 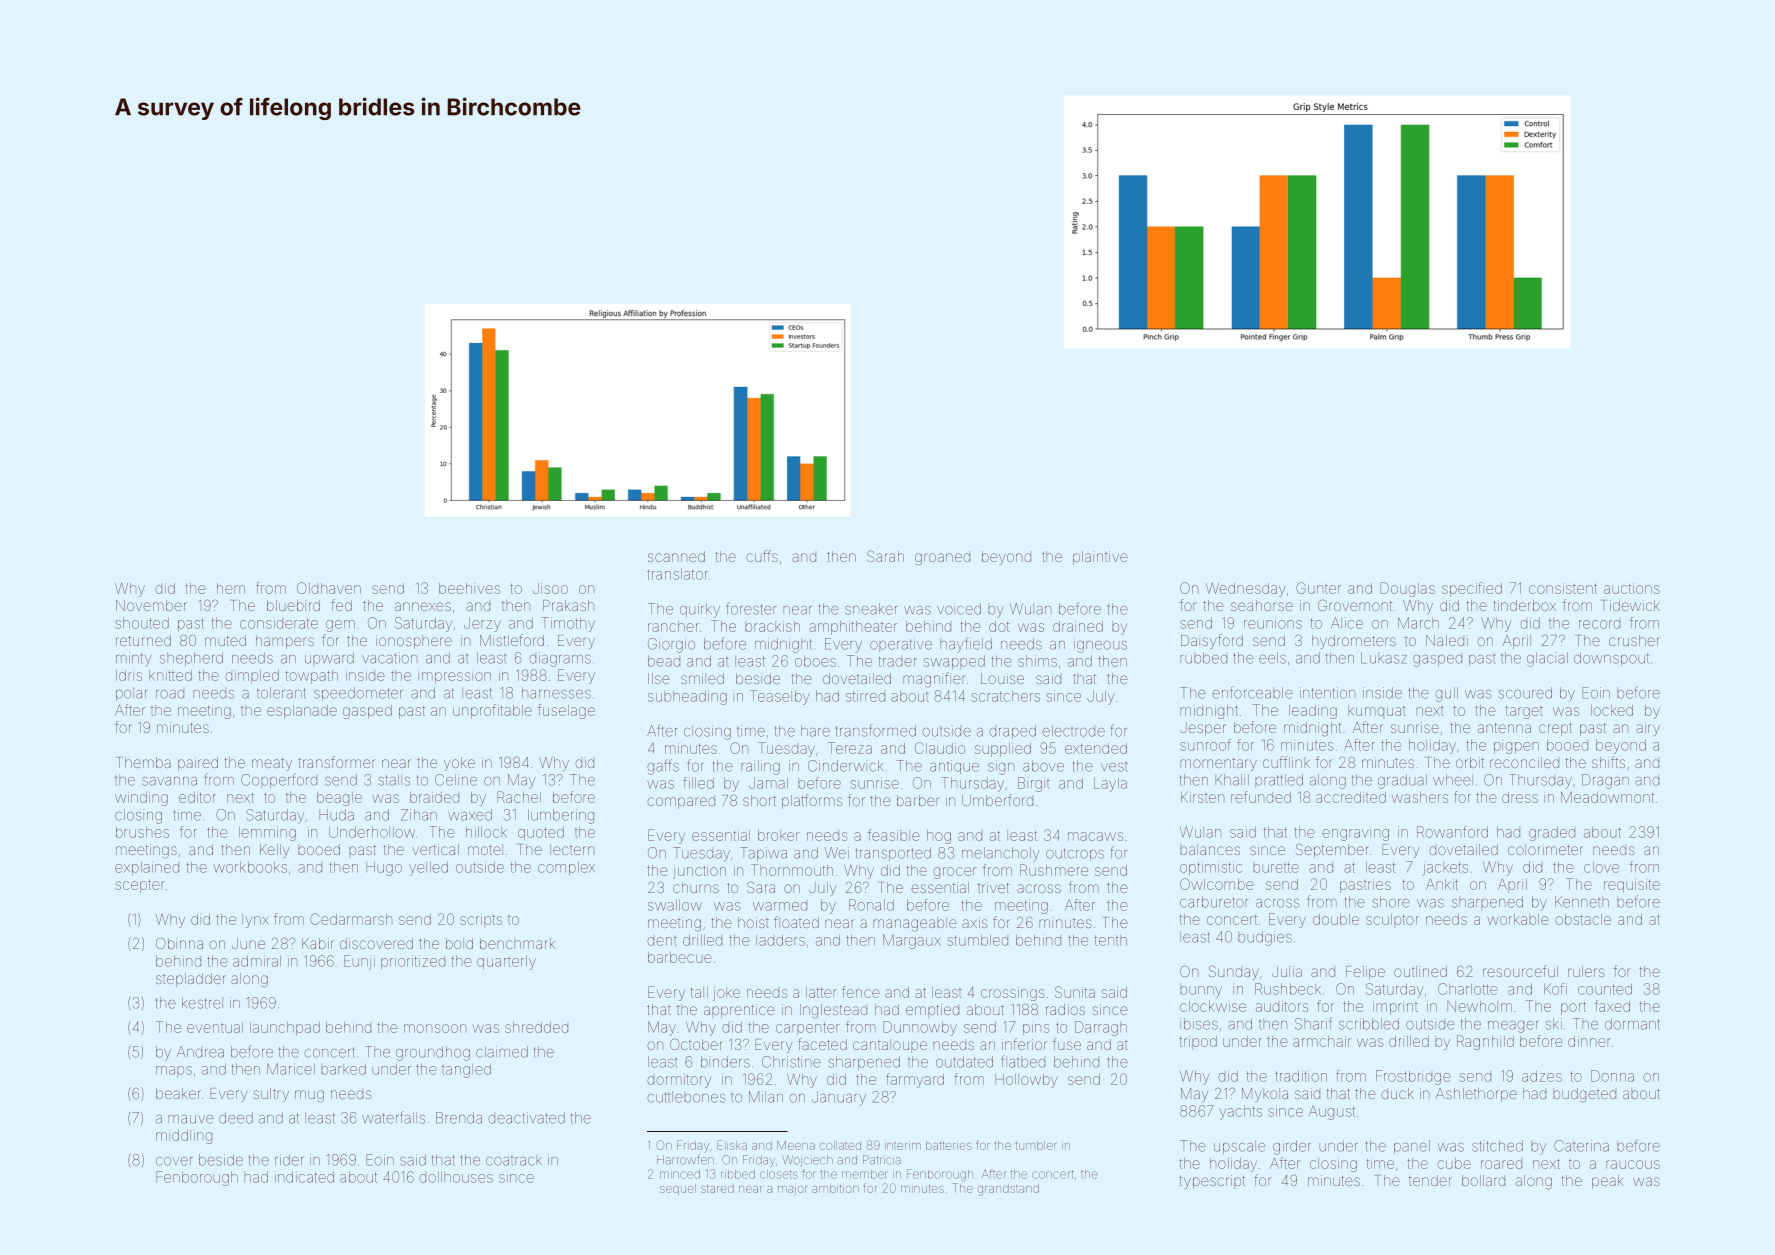 I want to click on dinner, so click(x=1589, y=1041).
